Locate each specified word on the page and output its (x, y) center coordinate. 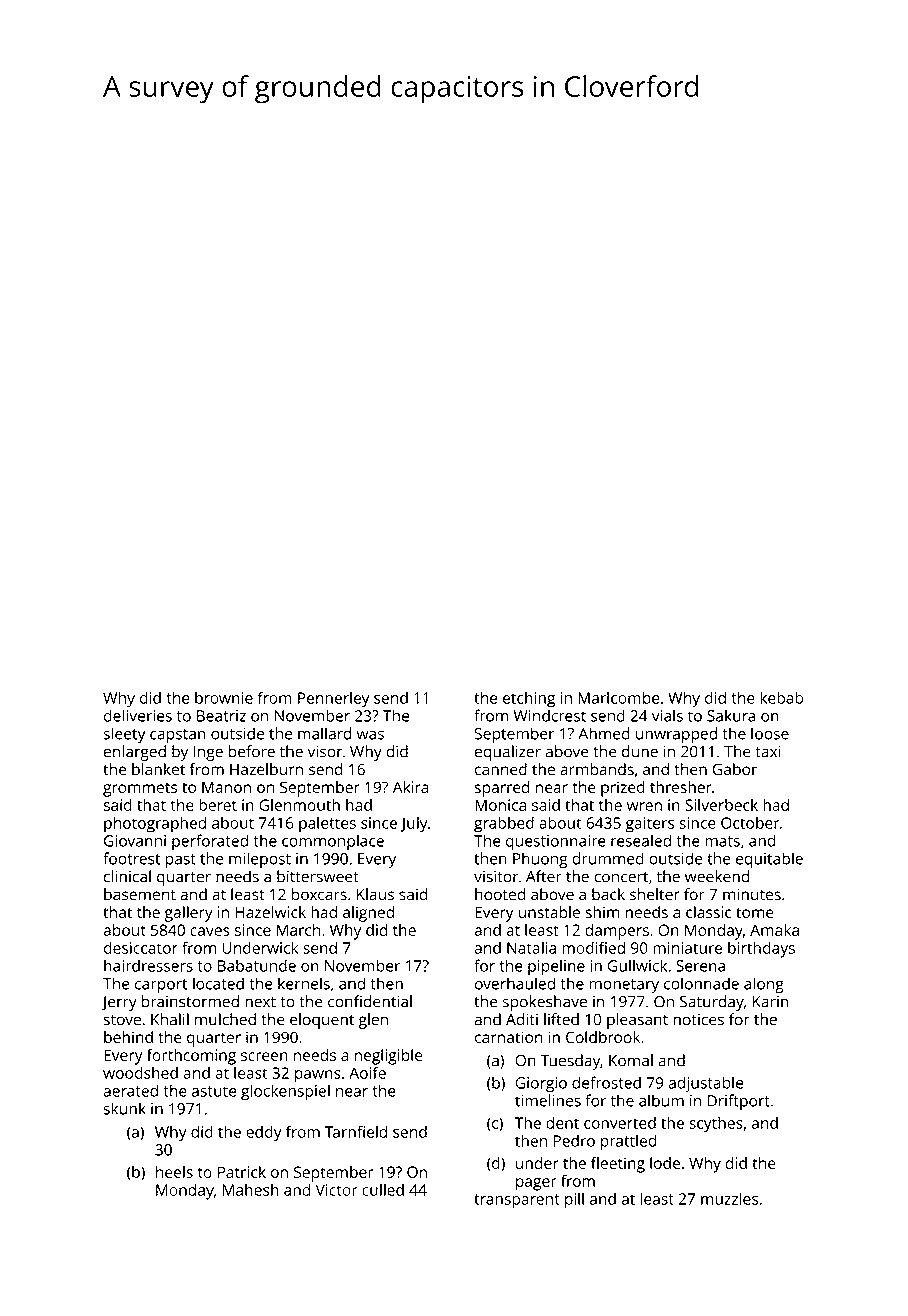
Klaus (375, 894)
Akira (410, 787)
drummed (608, 858)
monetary (624, 986)
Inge (208, 753)
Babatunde (257, 965)
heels (174, 1171)
